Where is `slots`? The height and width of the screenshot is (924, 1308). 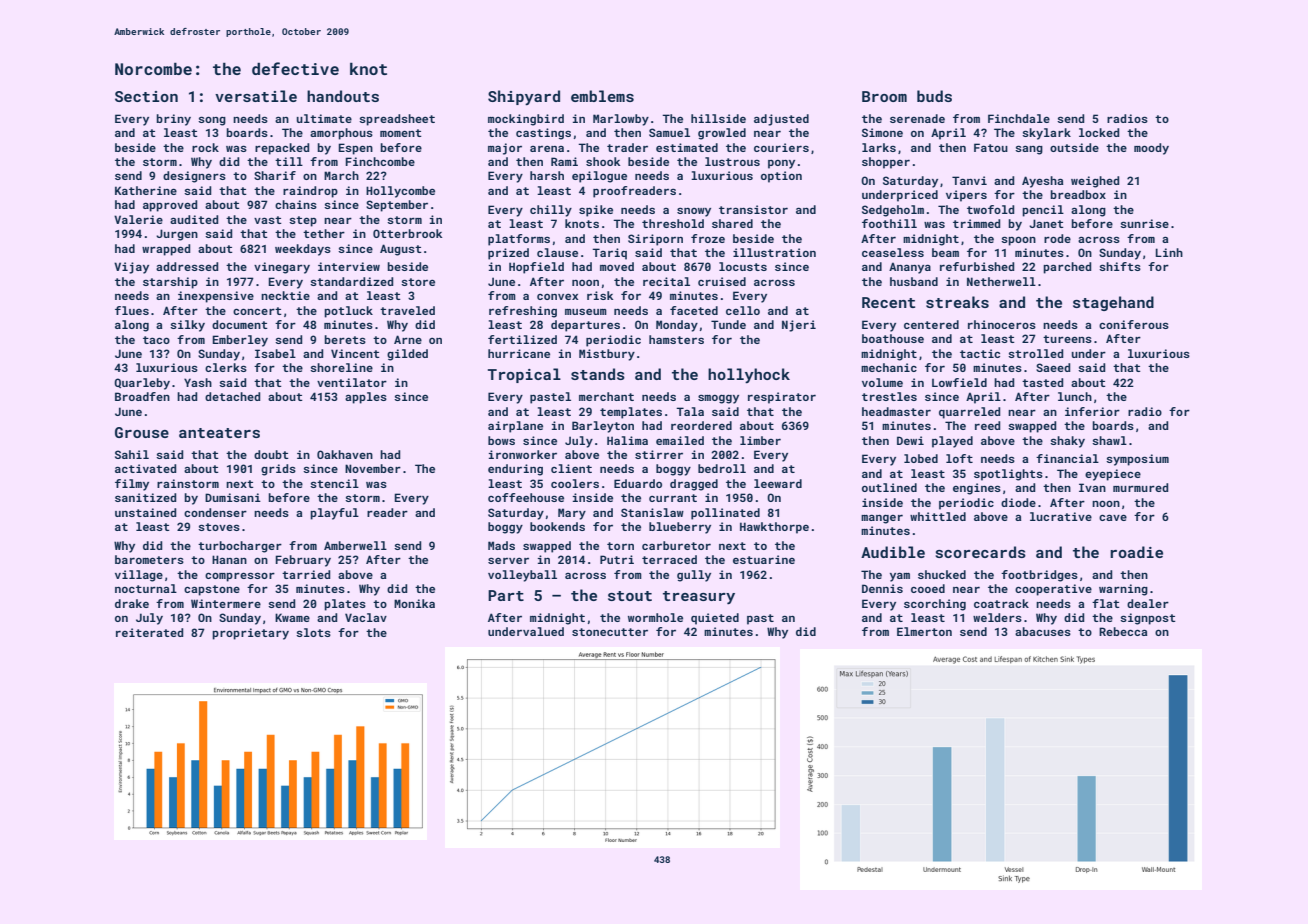
slots is located at coordinates (313, 632).
